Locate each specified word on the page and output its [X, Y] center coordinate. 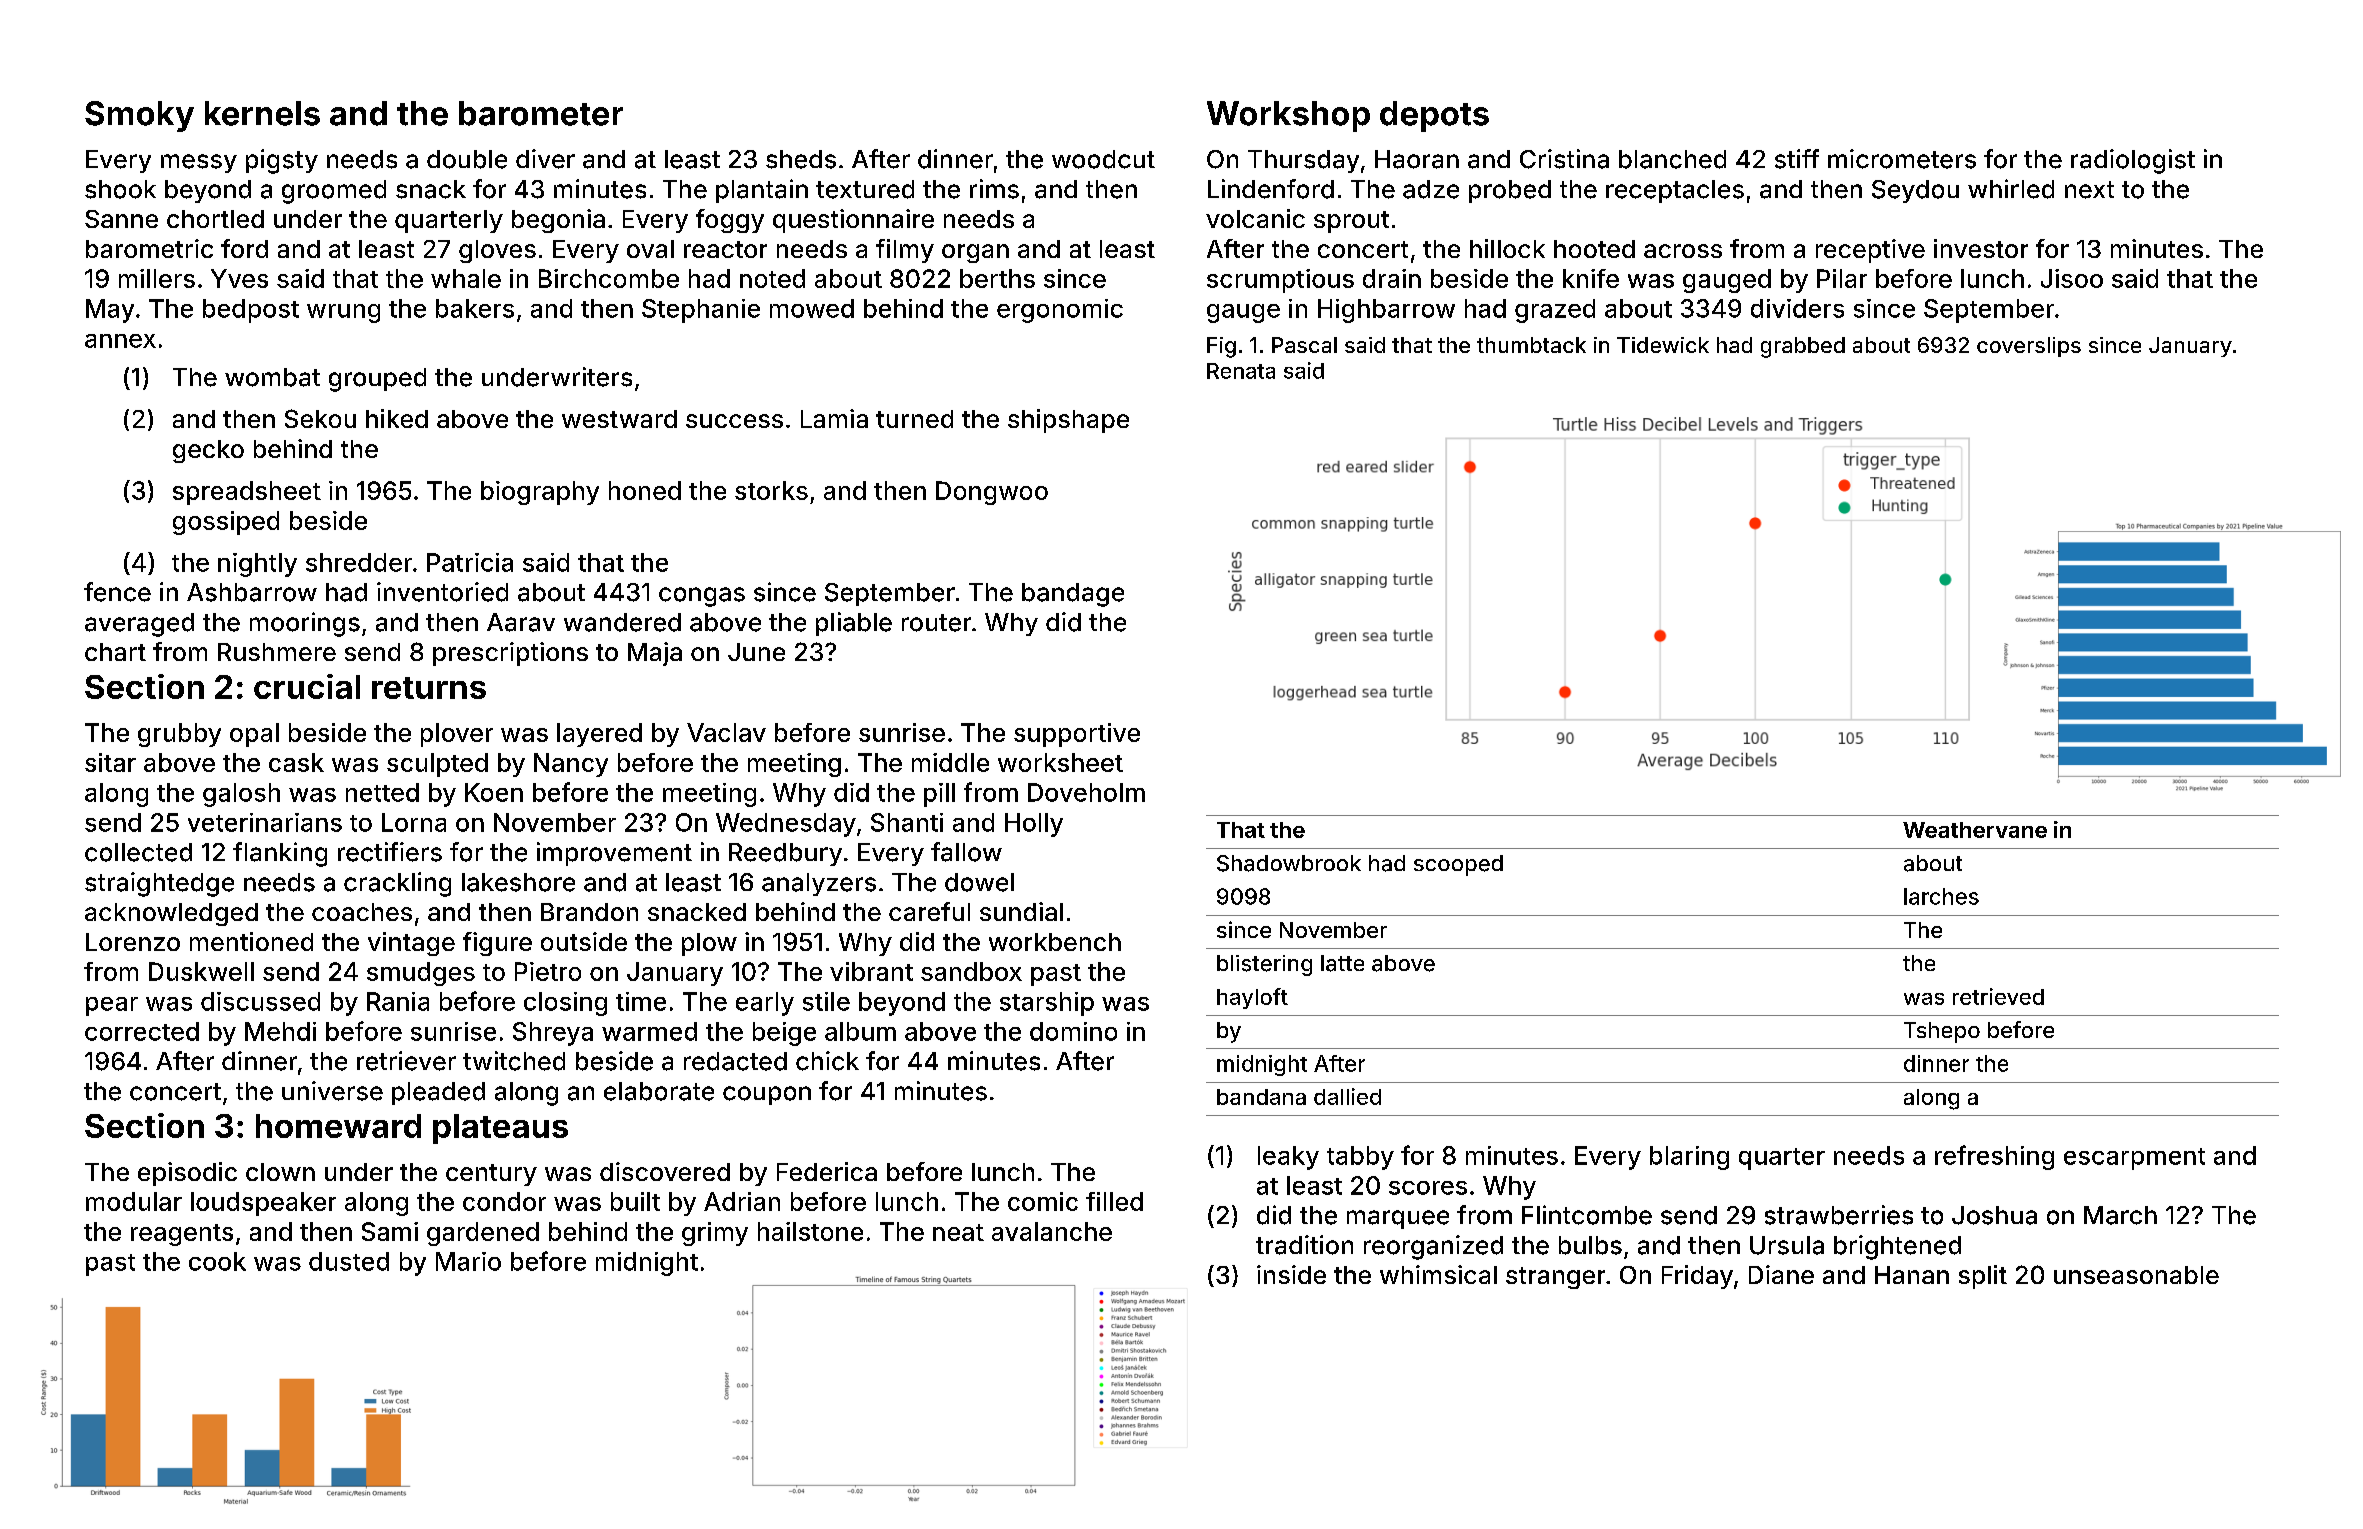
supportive [1077, 735]
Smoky [139, 116]
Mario [468, 1261]
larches [1941, 896]
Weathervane [1975, 830]
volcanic [1255, 218]
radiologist [2133, 161]
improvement [614, 854]
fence [117, 592]
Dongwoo [992, 493]
